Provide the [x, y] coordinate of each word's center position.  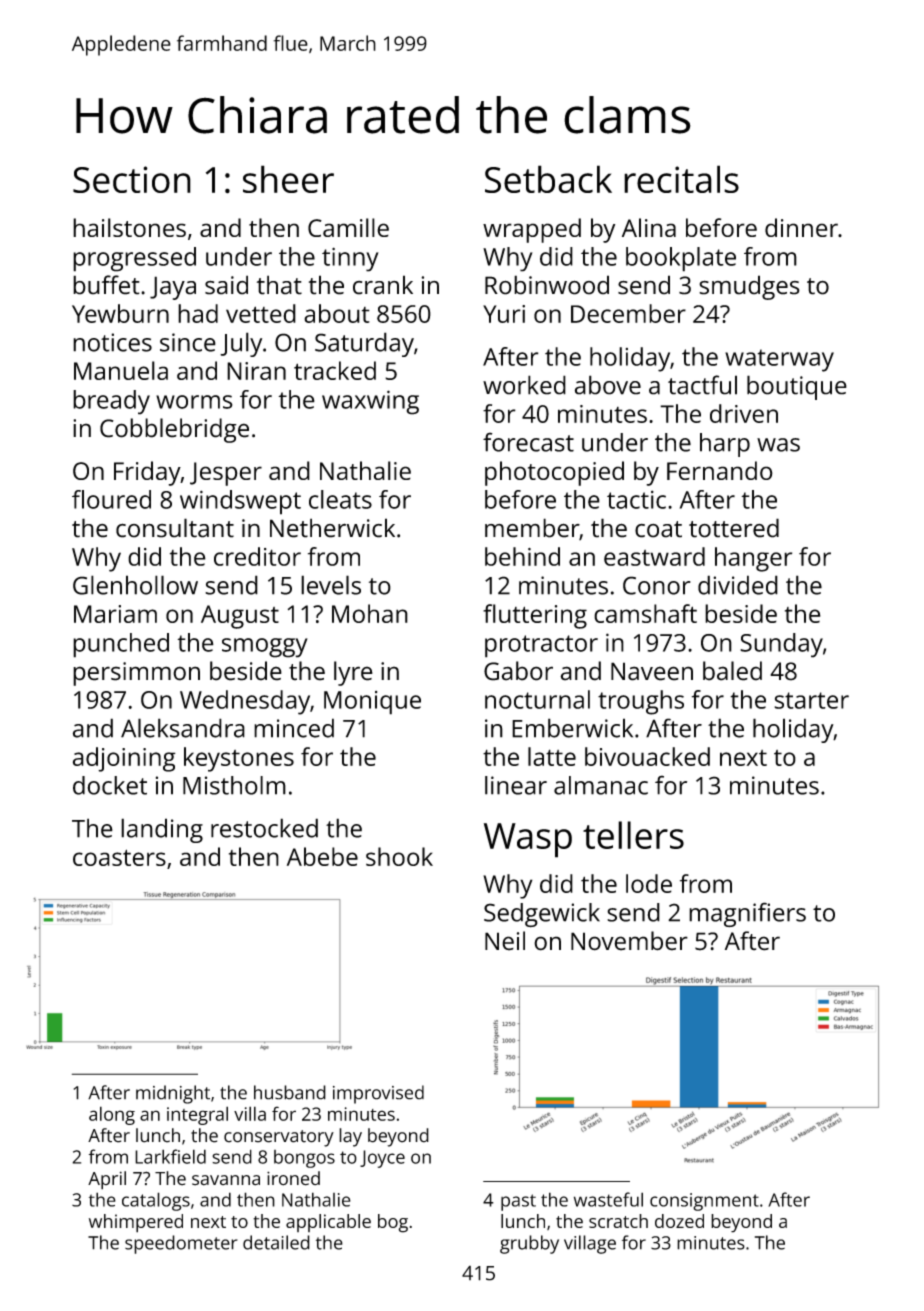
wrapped [532, 230]
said [226, 285]
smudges [749, 287]
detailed [276, 1242]
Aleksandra [183, 728]
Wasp [528, 840]
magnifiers [747, 914]
